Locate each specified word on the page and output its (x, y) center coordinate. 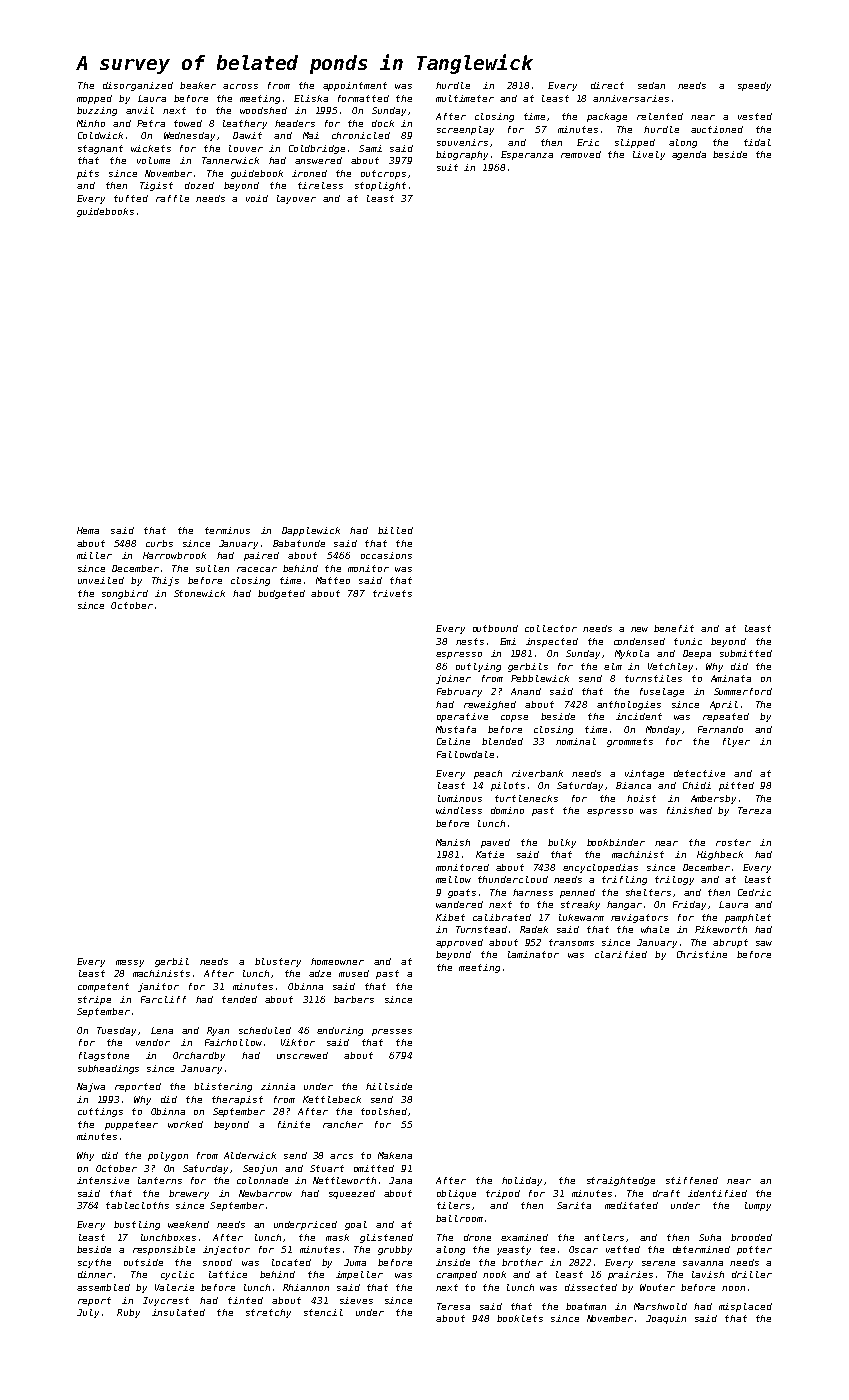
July (88, 1313)
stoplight (380, 186)
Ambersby (713, 799)
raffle (172, 198)
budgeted (281, 594)
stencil (323, 1312)
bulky (562, 843)
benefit (674, 628)
